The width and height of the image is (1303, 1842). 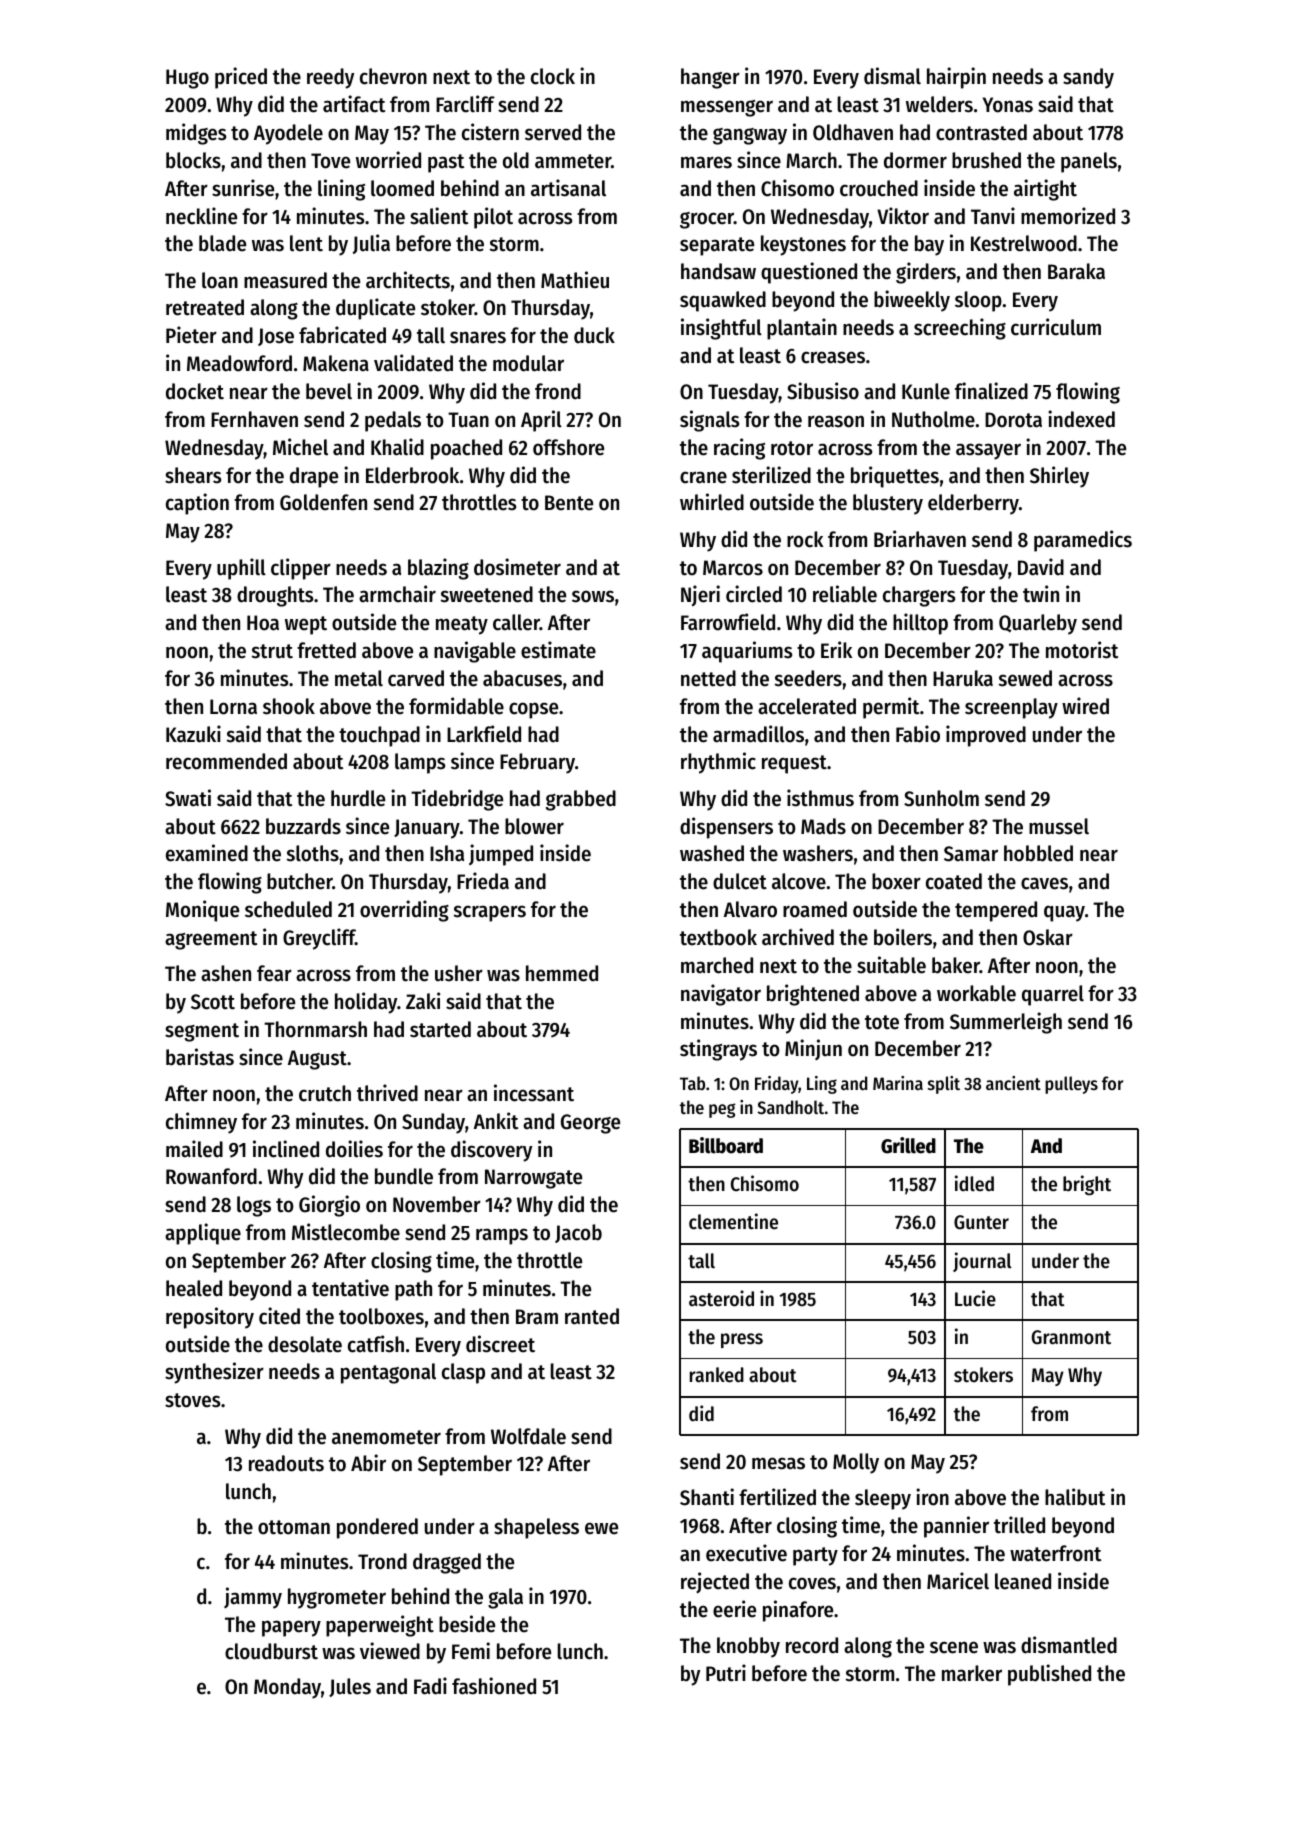 I want to click on gangway, so click(x=750, y=136).
